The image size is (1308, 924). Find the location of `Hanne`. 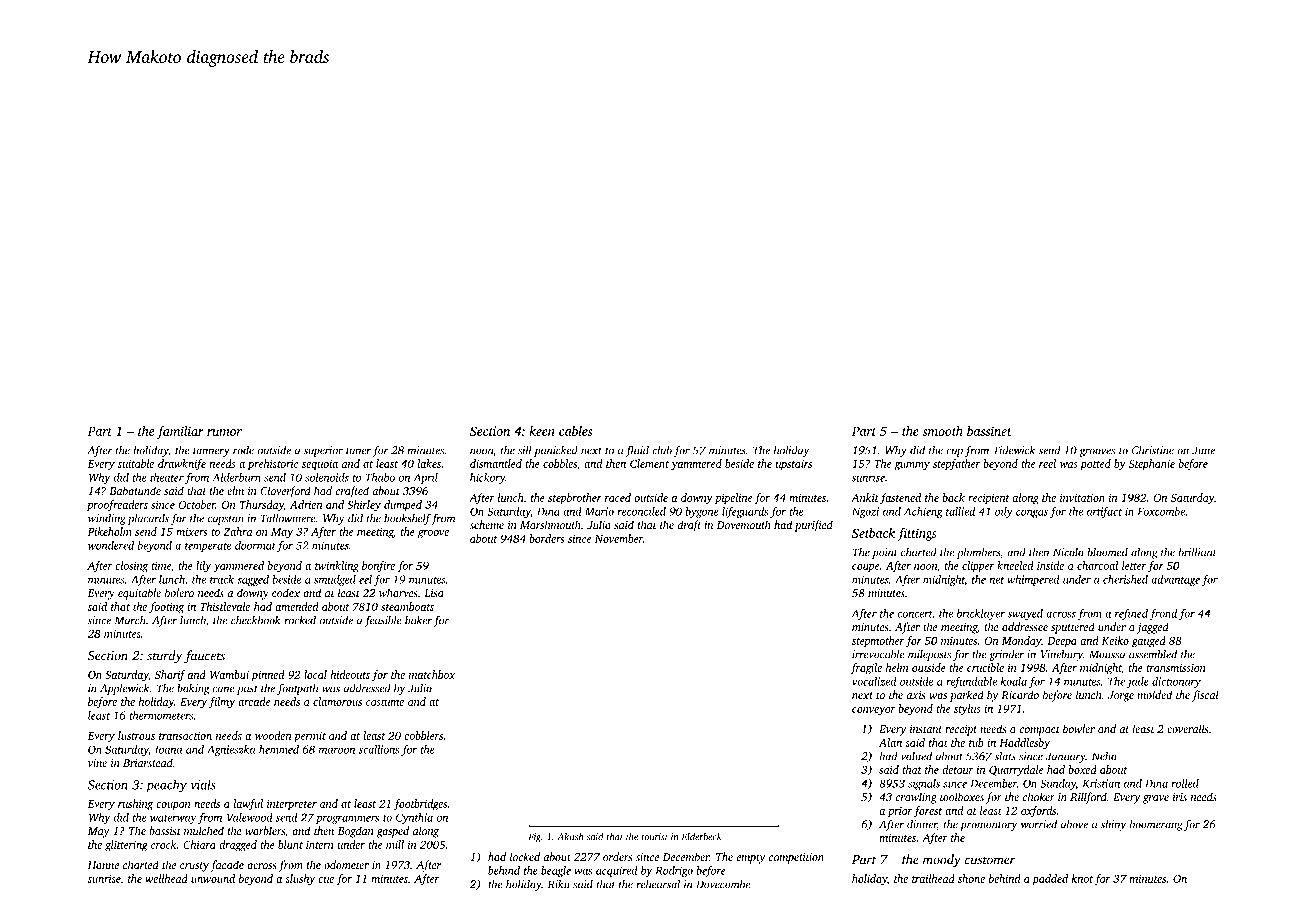

Hanne is located at coordinates (103, 865).
